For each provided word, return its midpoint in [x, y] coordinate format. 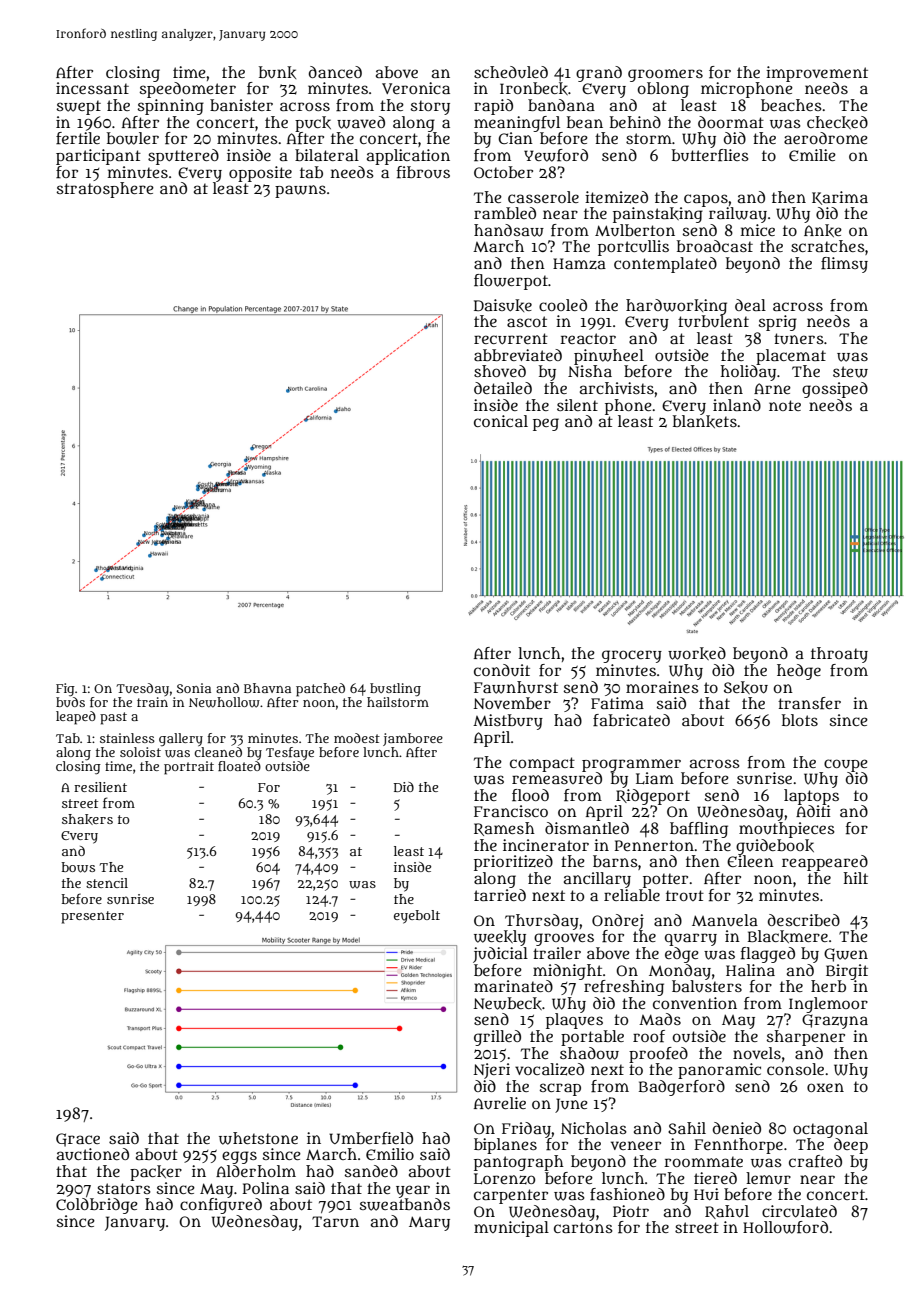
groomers [665, 75]
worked [697, 653]
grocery [632, 656]
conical [501, 421]
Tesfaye [290, 753]
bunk [277, 72]
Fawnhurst [516, 687]
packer [156, 1173]
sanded [371, 1171]
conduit [502, 670]
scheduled [511, 72]
